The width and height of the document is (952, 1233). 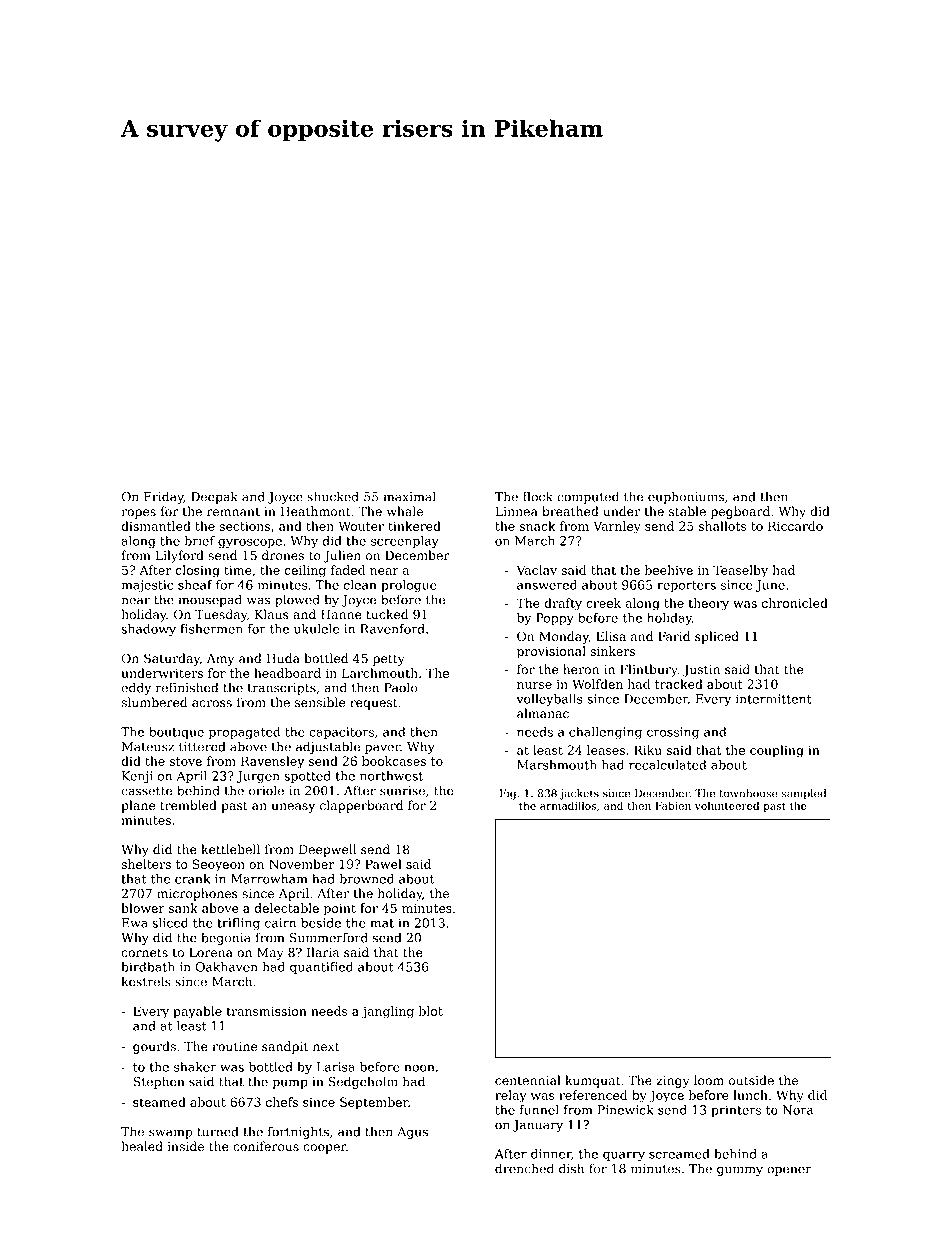 I want to click on tucked, so click(x=387, y=614).
